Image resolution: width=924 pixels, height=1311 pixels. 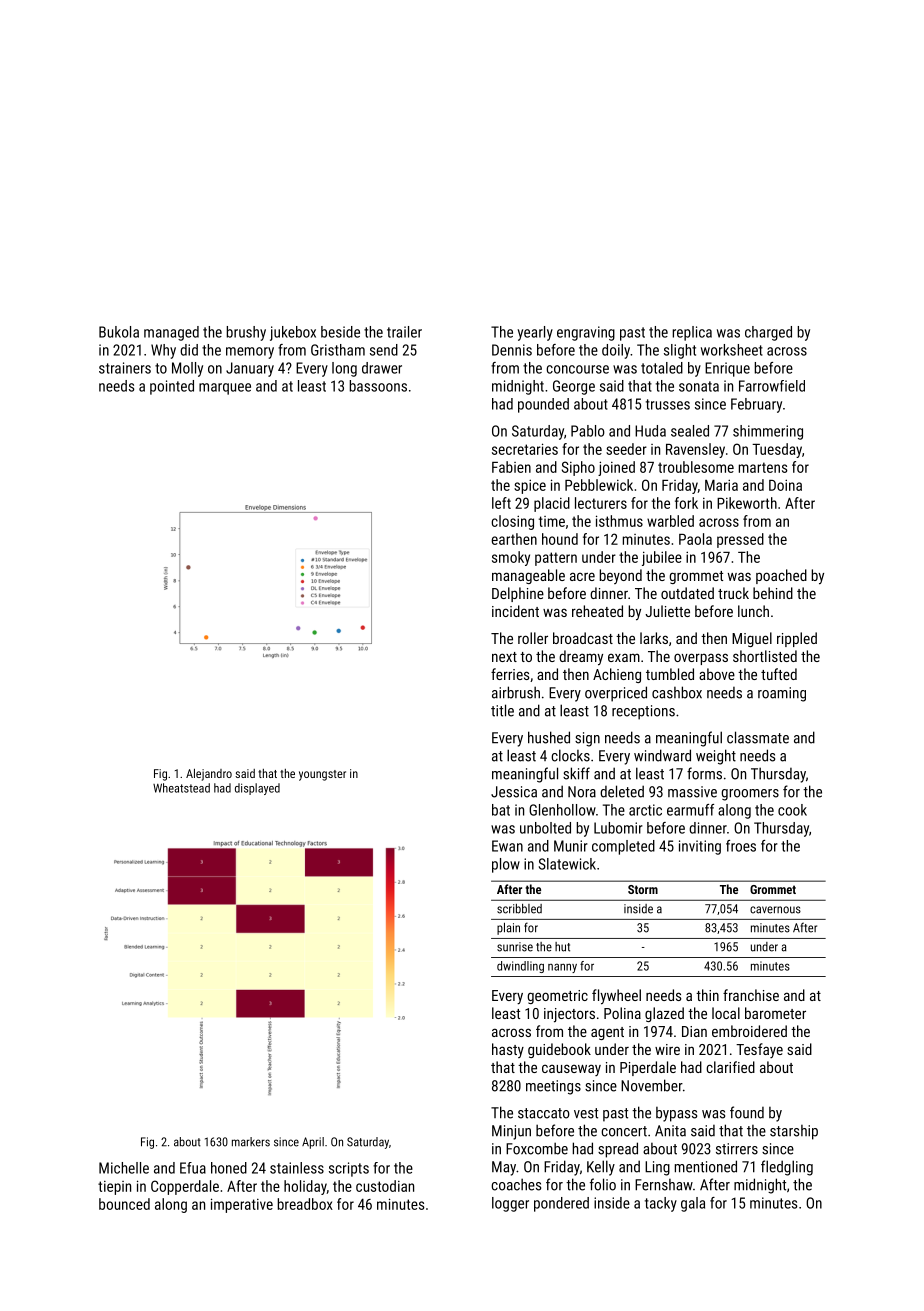 What do you see at coordinates (251, 1142) in the screenshot?
I see `markers` at bounding box center [251, 1142].
